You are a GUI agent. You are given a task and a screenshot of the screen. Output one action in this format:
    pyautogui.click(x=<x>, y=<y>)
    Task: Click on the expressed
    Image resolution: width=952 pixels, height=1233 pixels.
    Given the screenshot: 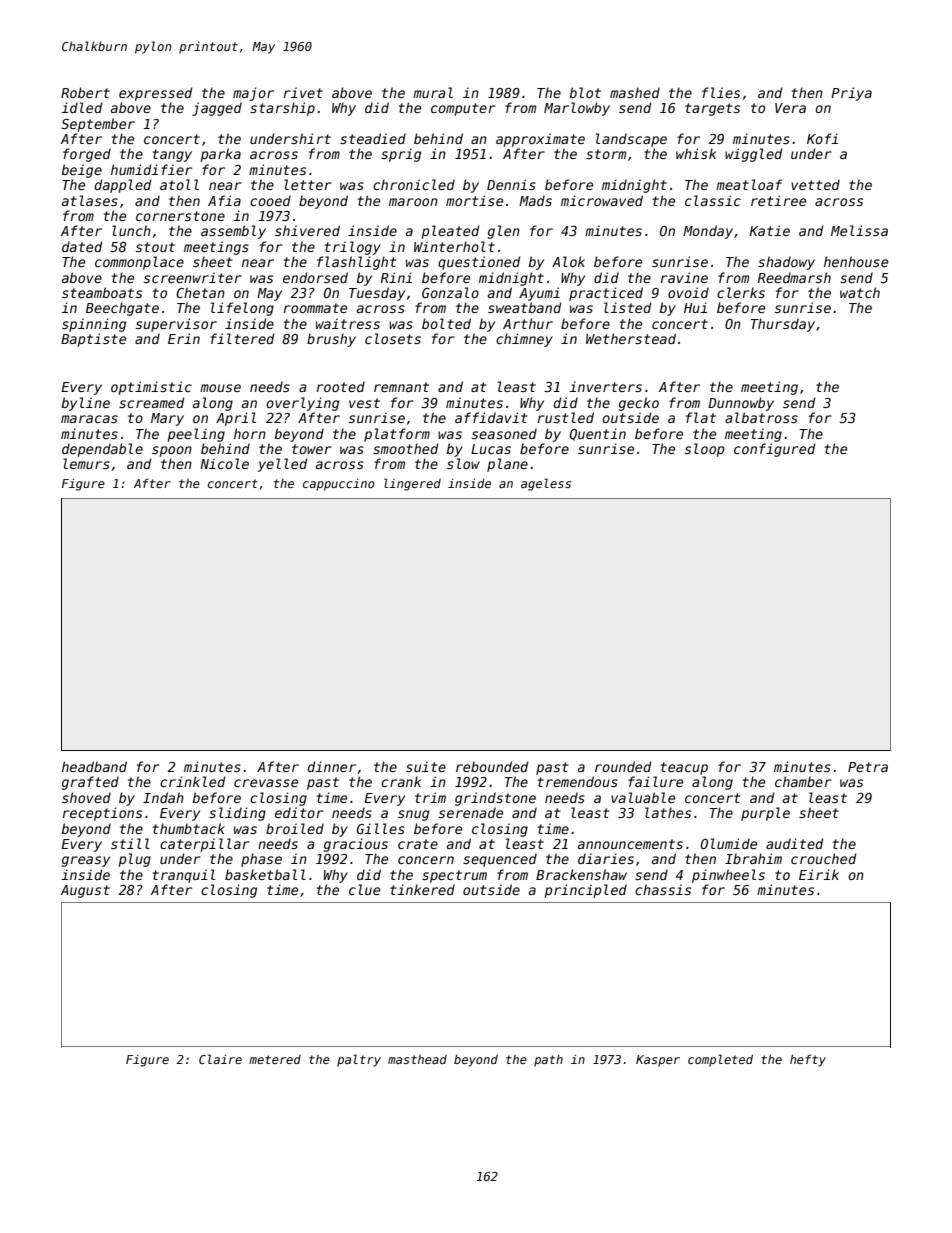 What is the action you would take?
    pyautogui.click(x=155, y=94)
